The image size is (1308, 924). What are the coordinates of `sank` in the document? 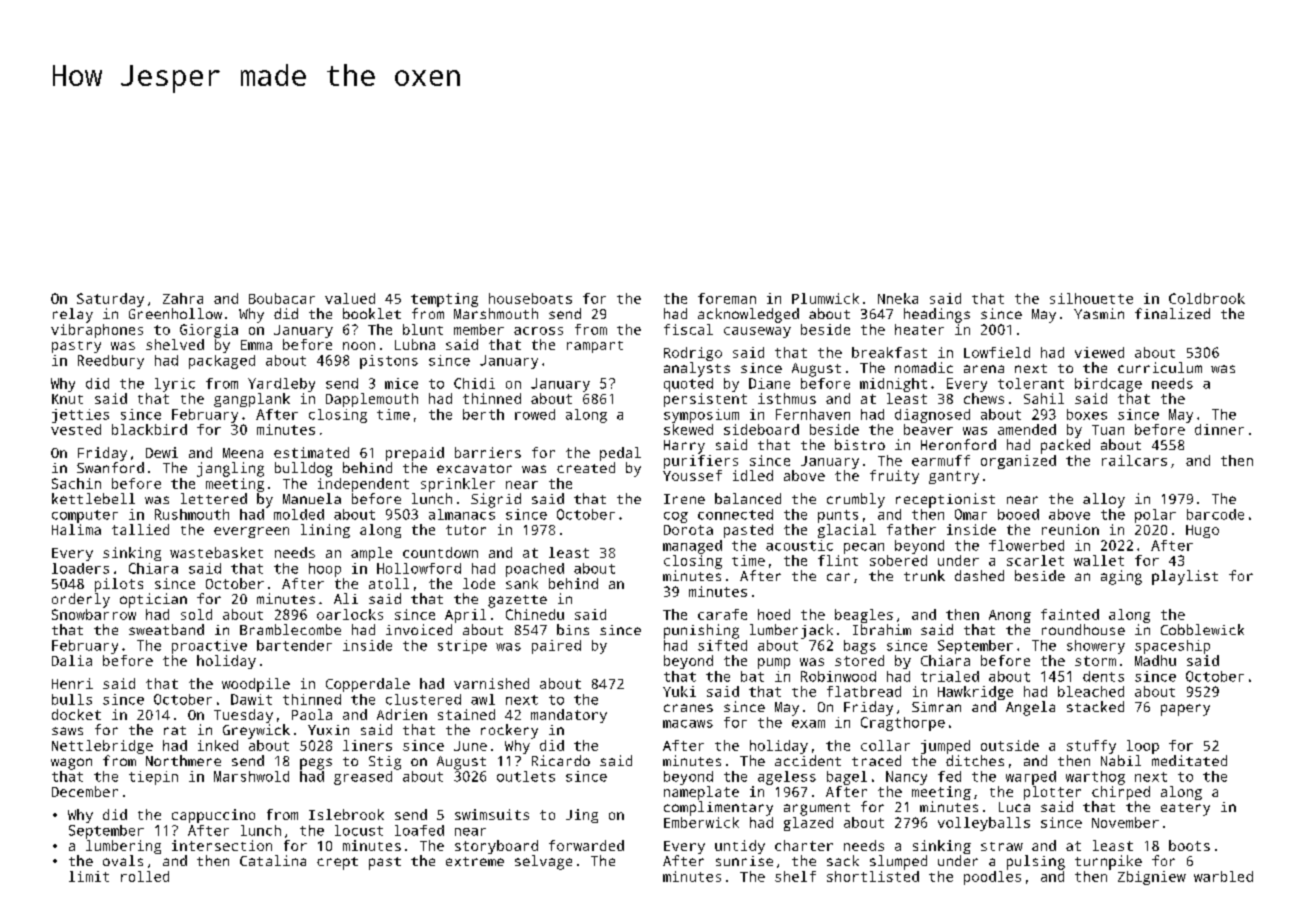 It's located at (522, 583).
